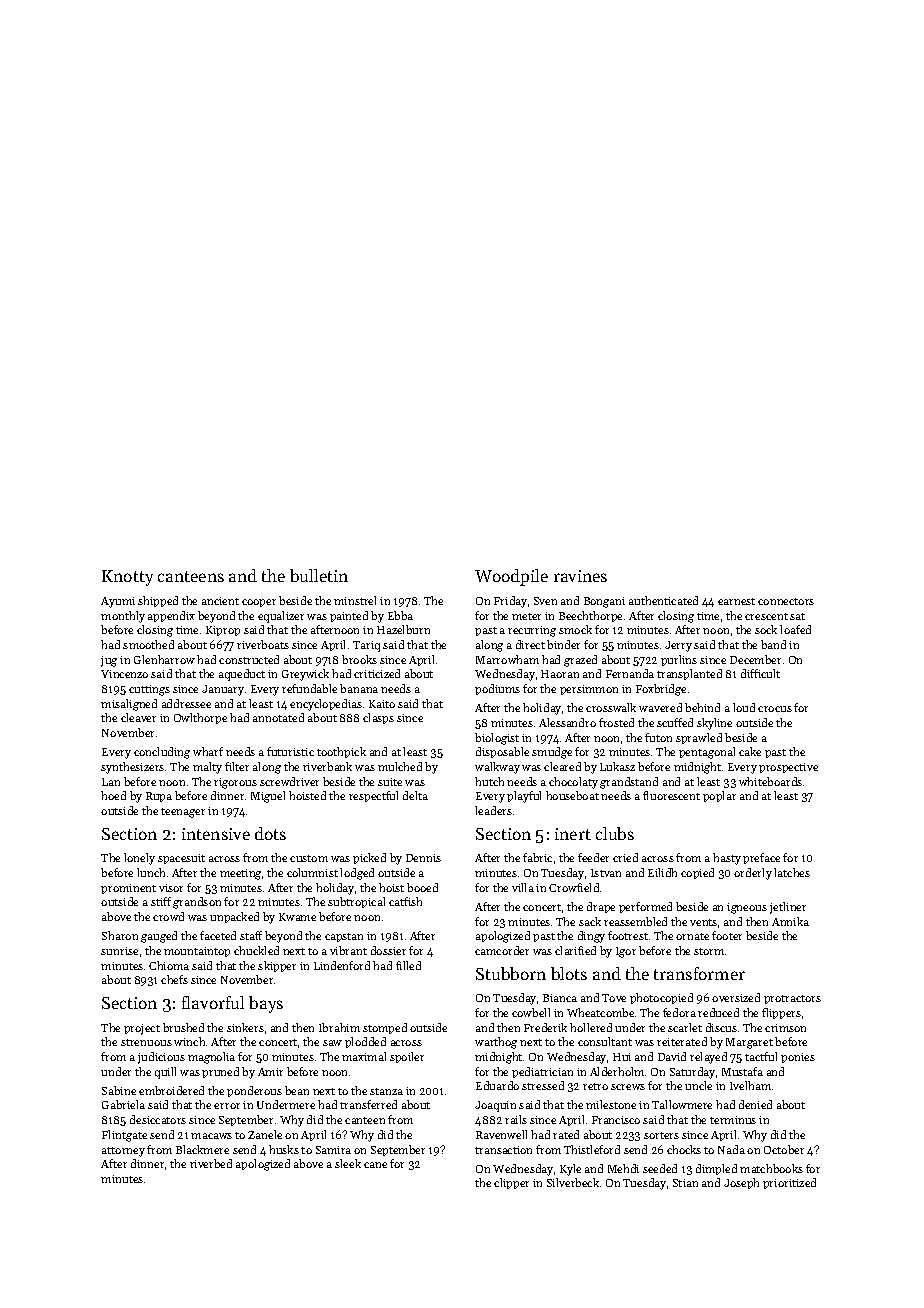 The width and height of the document is (924, 1308). Describe the element at coordinates (189, 1041) in the document. I see `winch` at that location.
